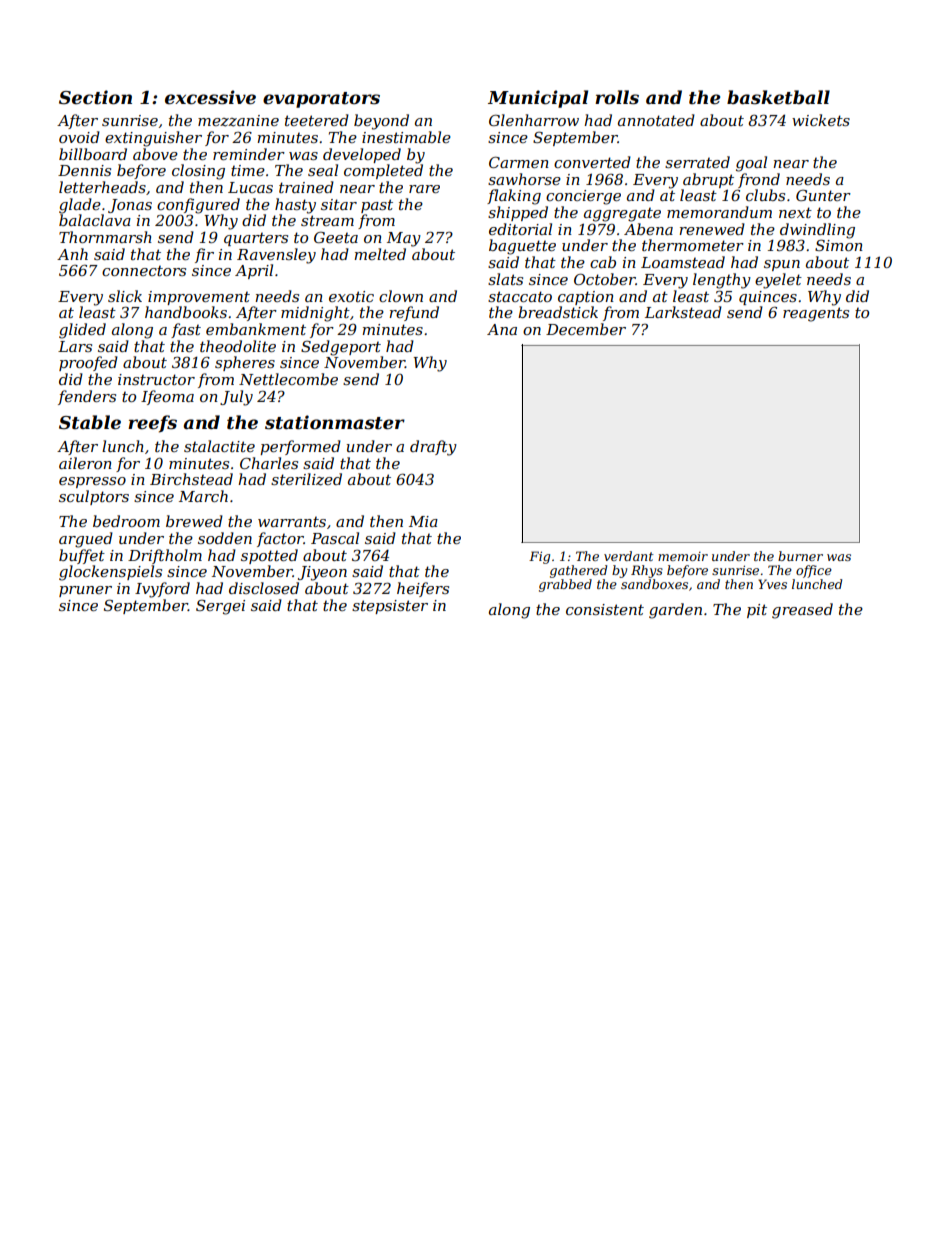  Describe the element at coordinates (335, 538) in the page. I see `Pascal` at that location.
